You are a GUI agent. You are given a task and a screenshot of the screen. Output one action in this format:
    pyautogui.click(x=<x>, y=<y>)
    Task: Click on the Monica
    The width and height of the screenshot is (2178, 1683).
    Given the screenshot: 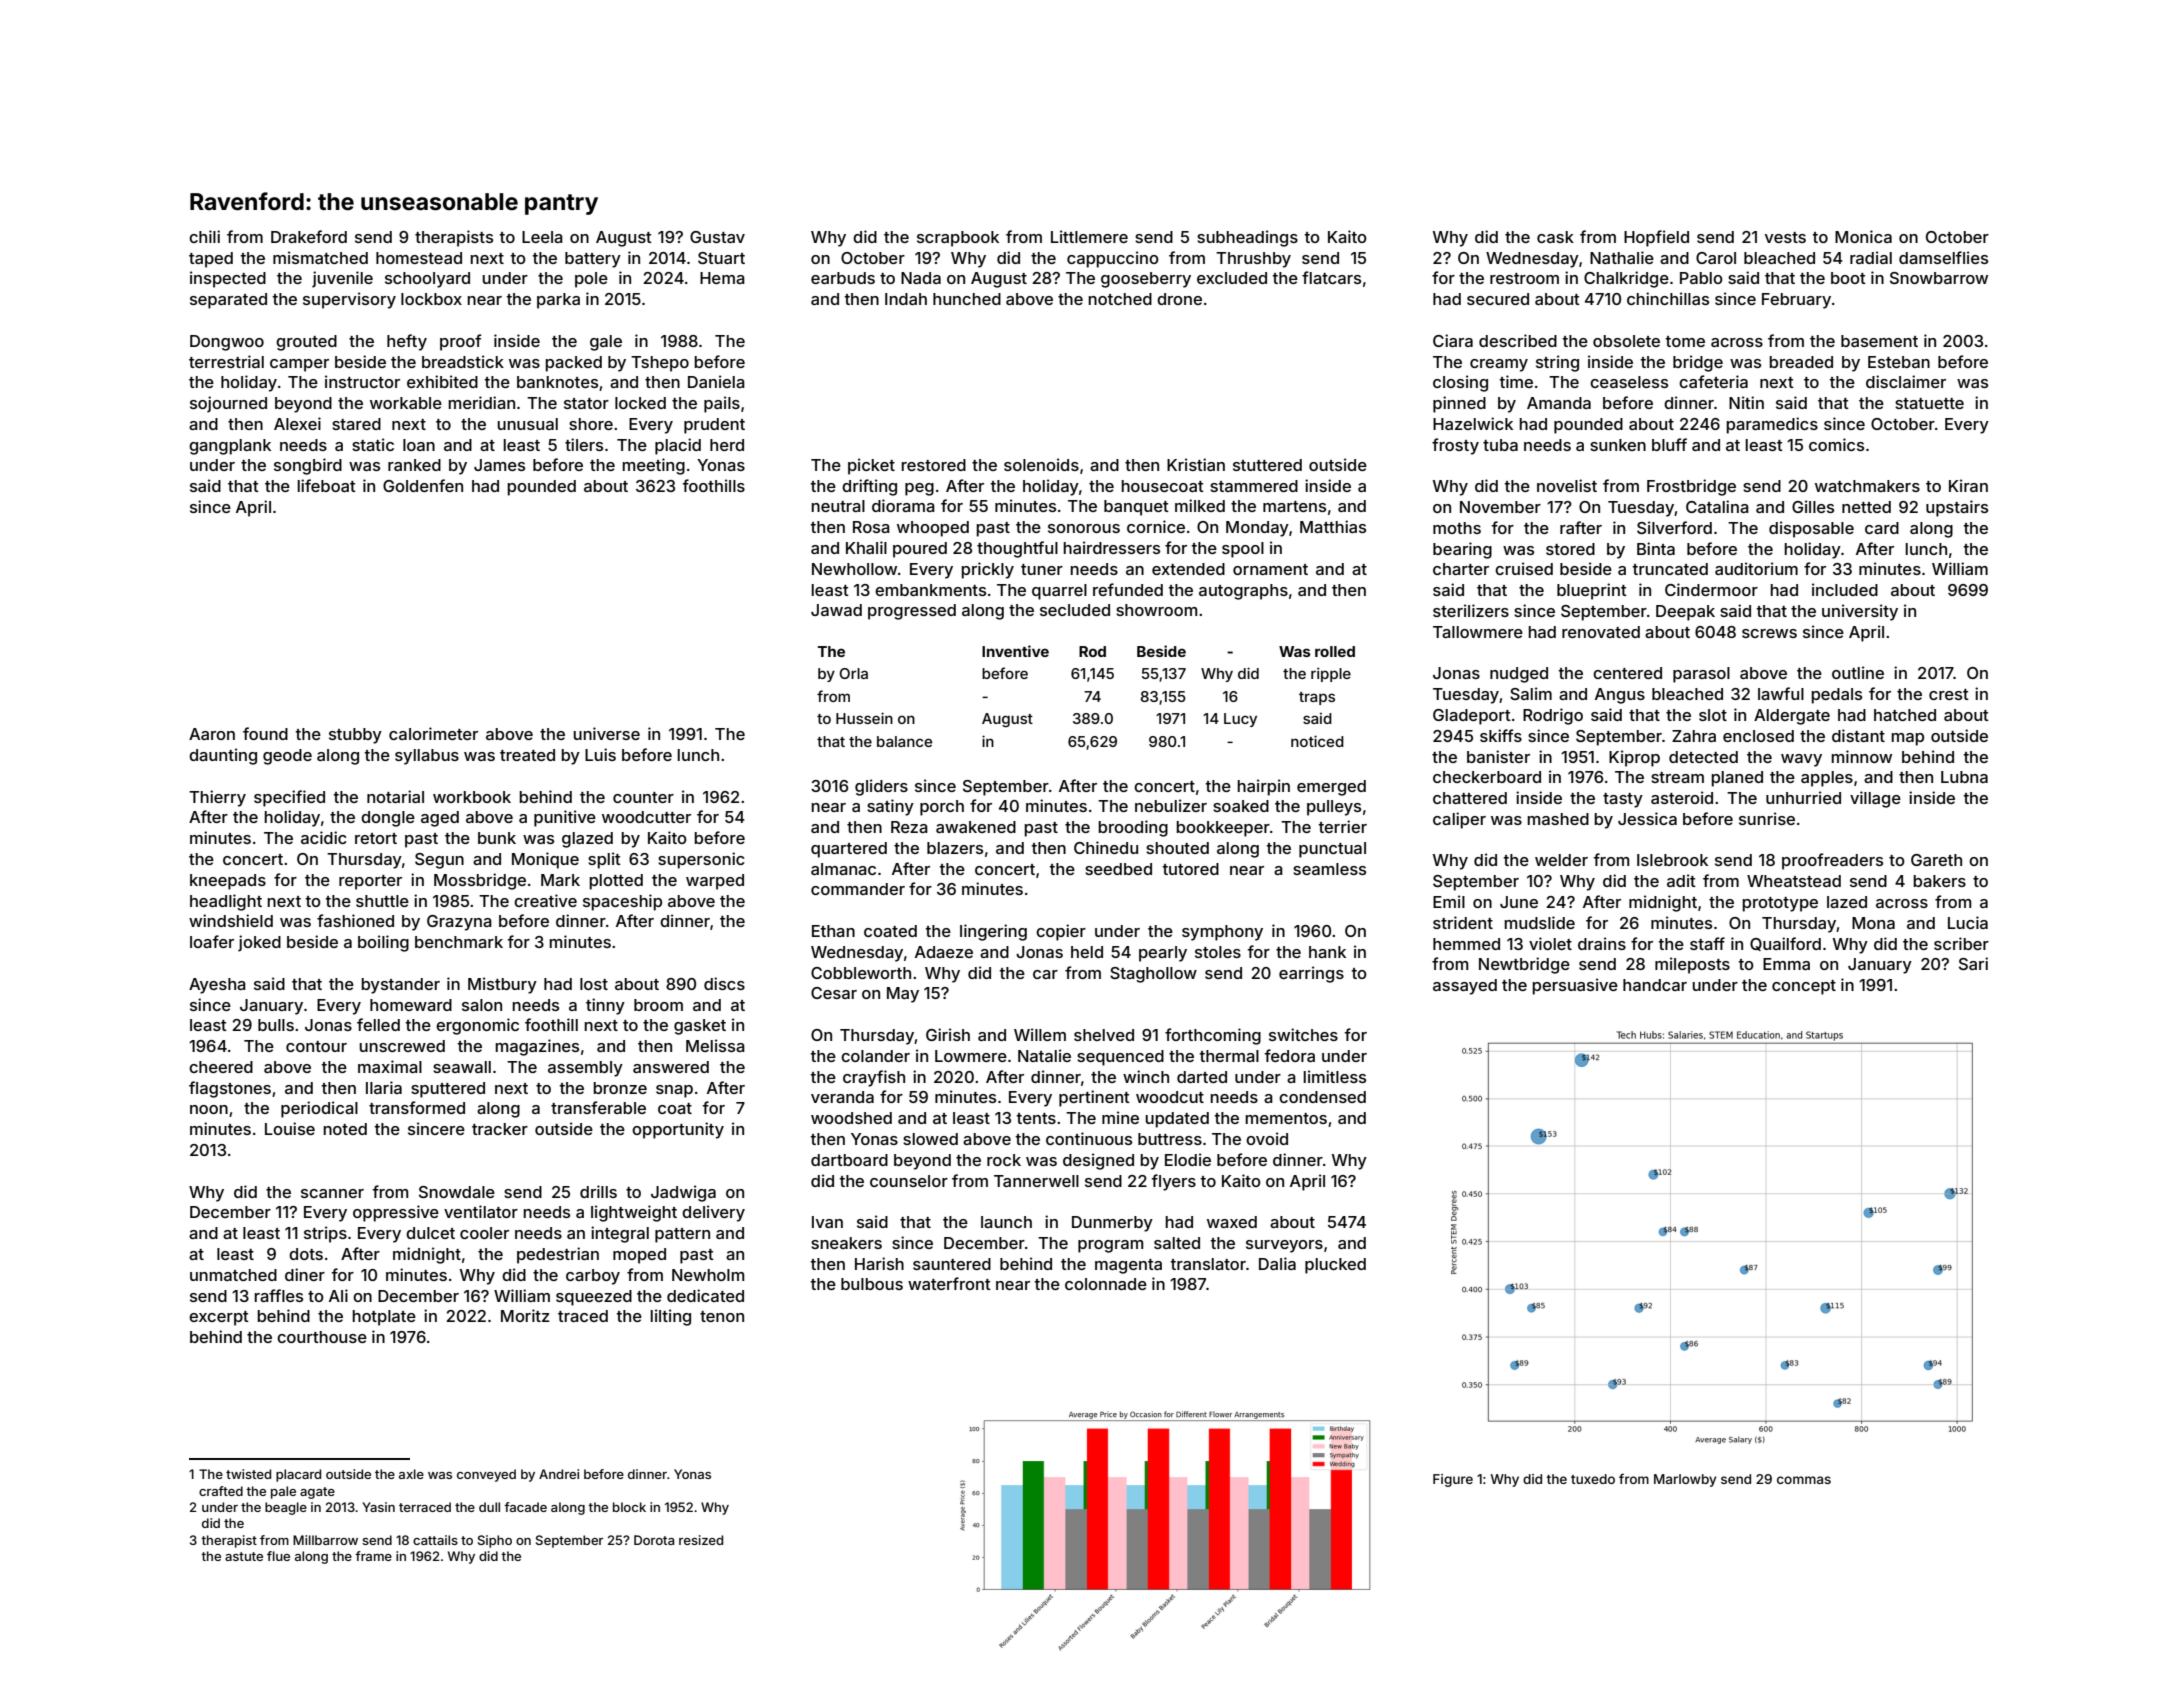 What is the action you would take?
    pyautogui.click(x=1863, y=236)
